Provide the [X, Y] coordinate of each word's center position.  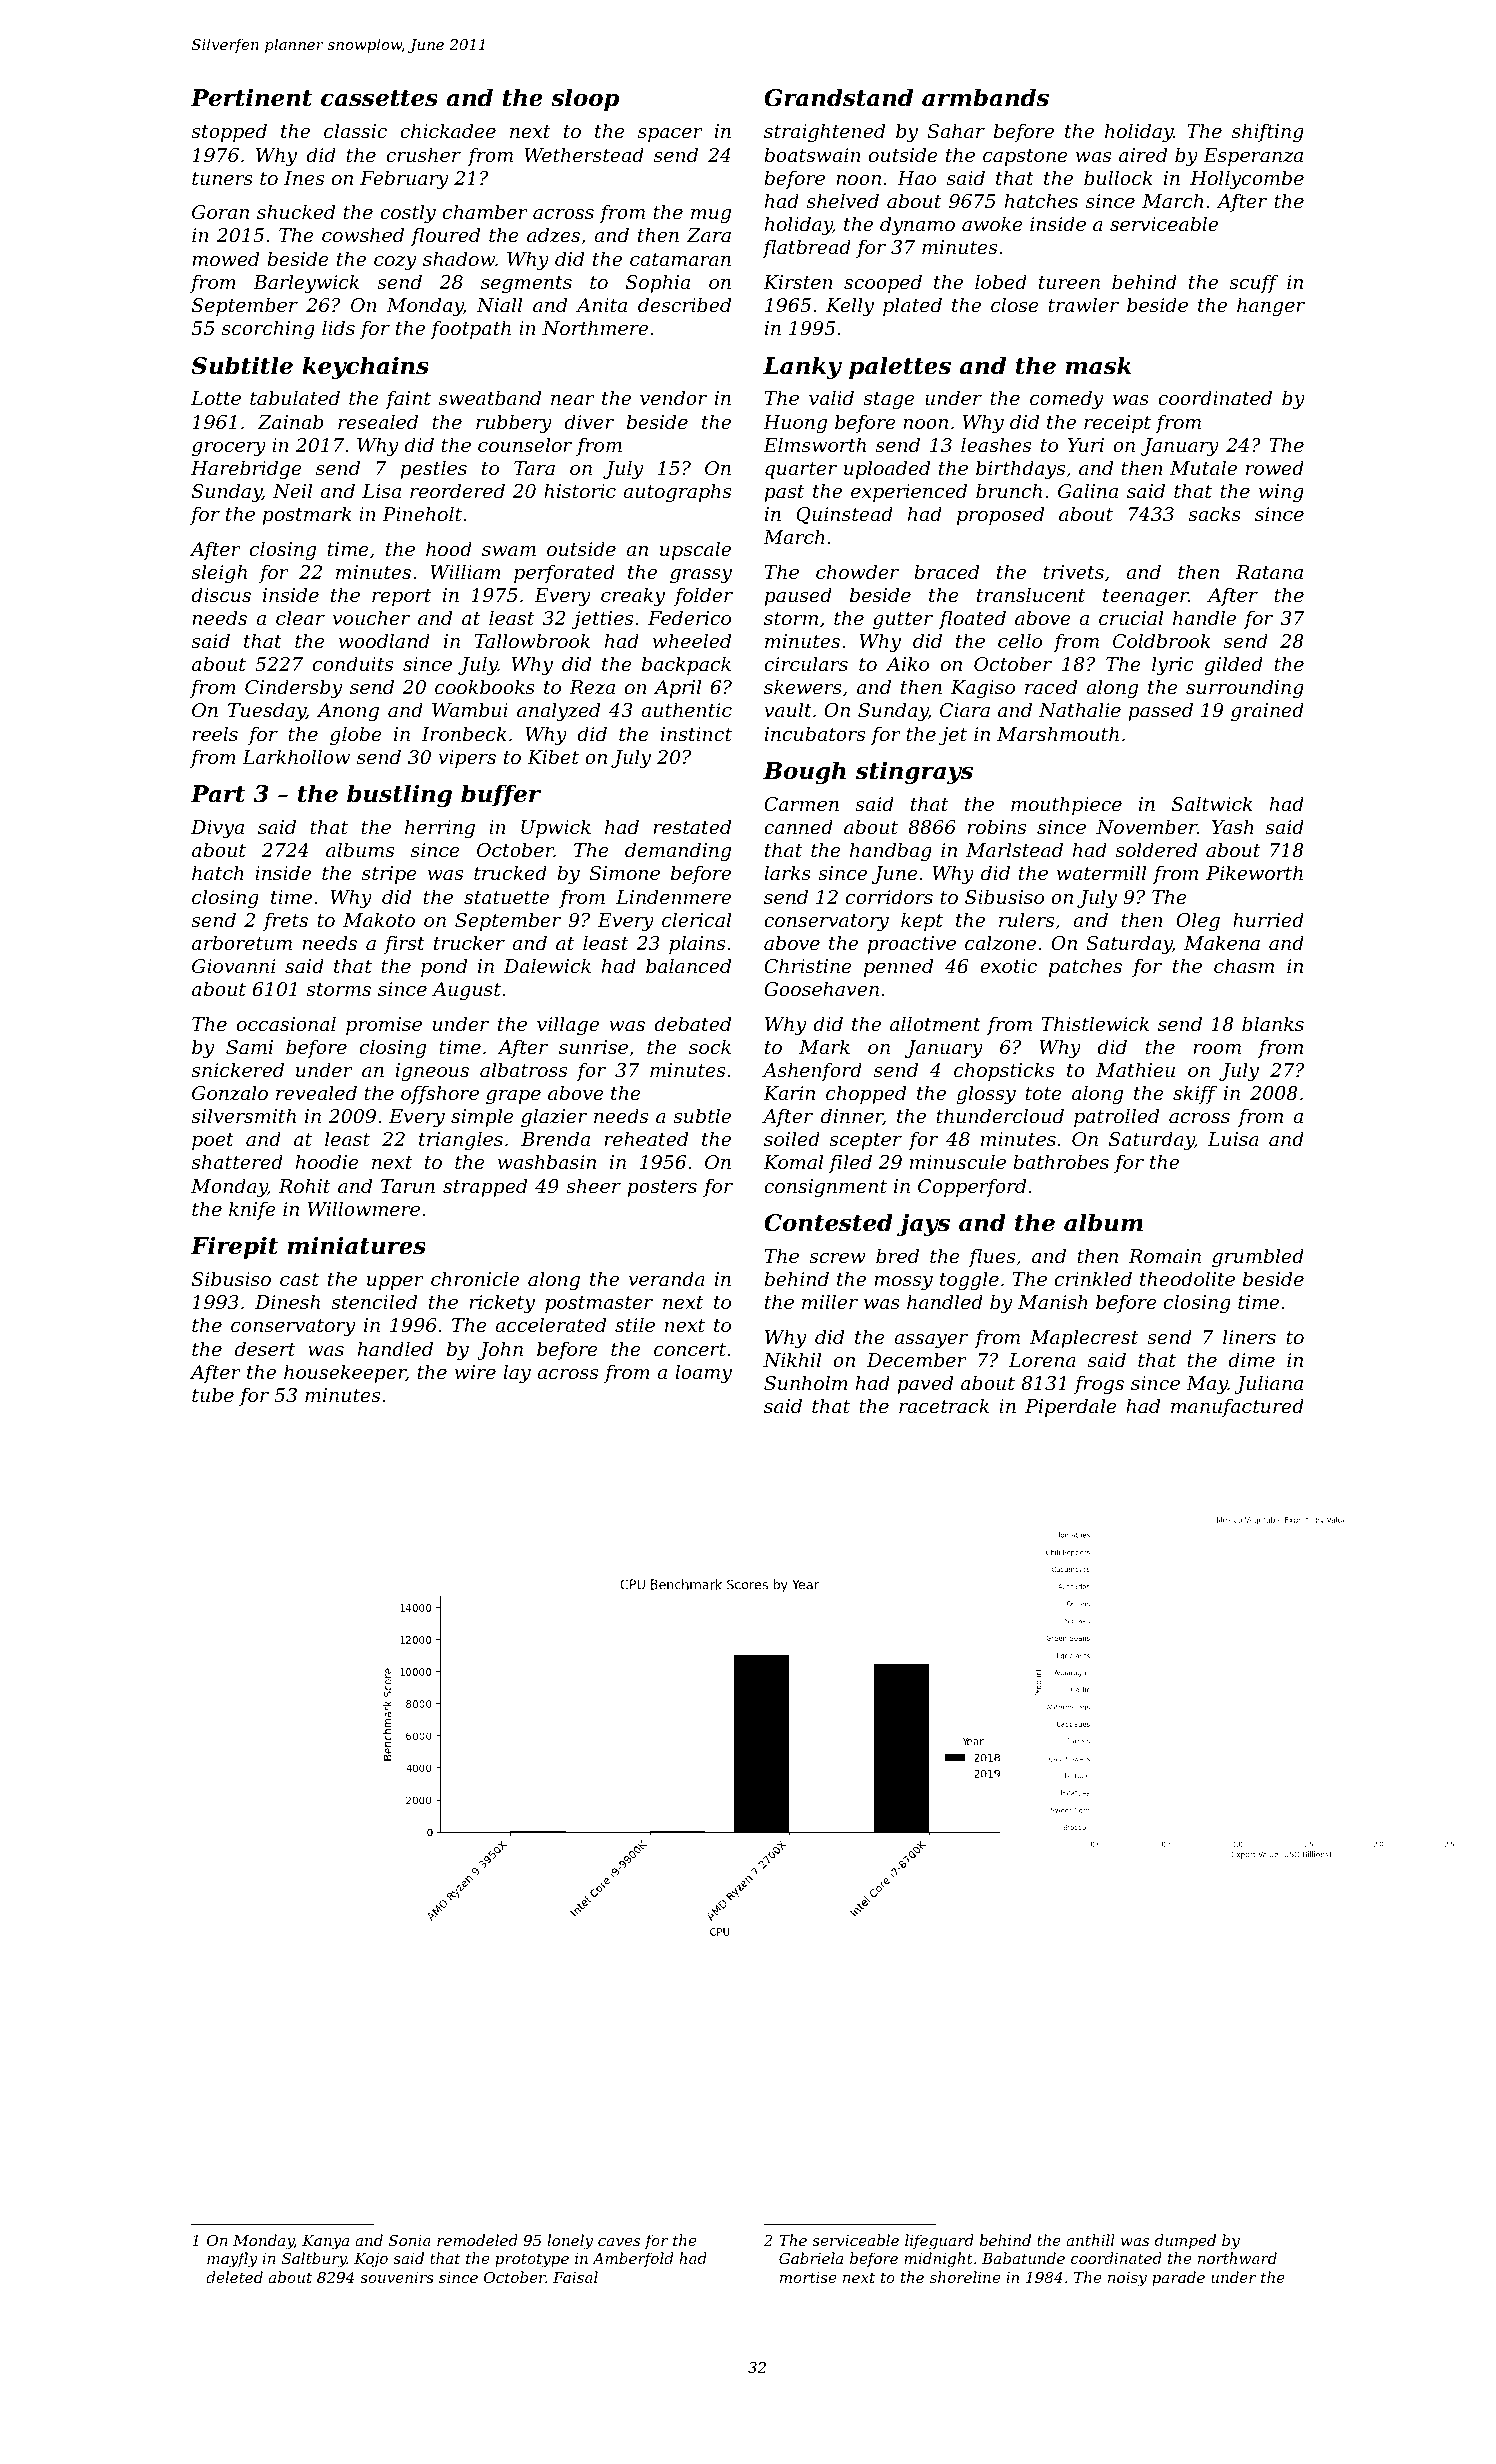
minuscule [958, 1161]
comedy [1066, 399]
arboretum [242, 942]
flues [991, 1257]
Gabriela [811, 2258]
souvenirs [397, 2277]
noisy [1127, 2279]
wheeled [692, 640]
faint [408, 399]
